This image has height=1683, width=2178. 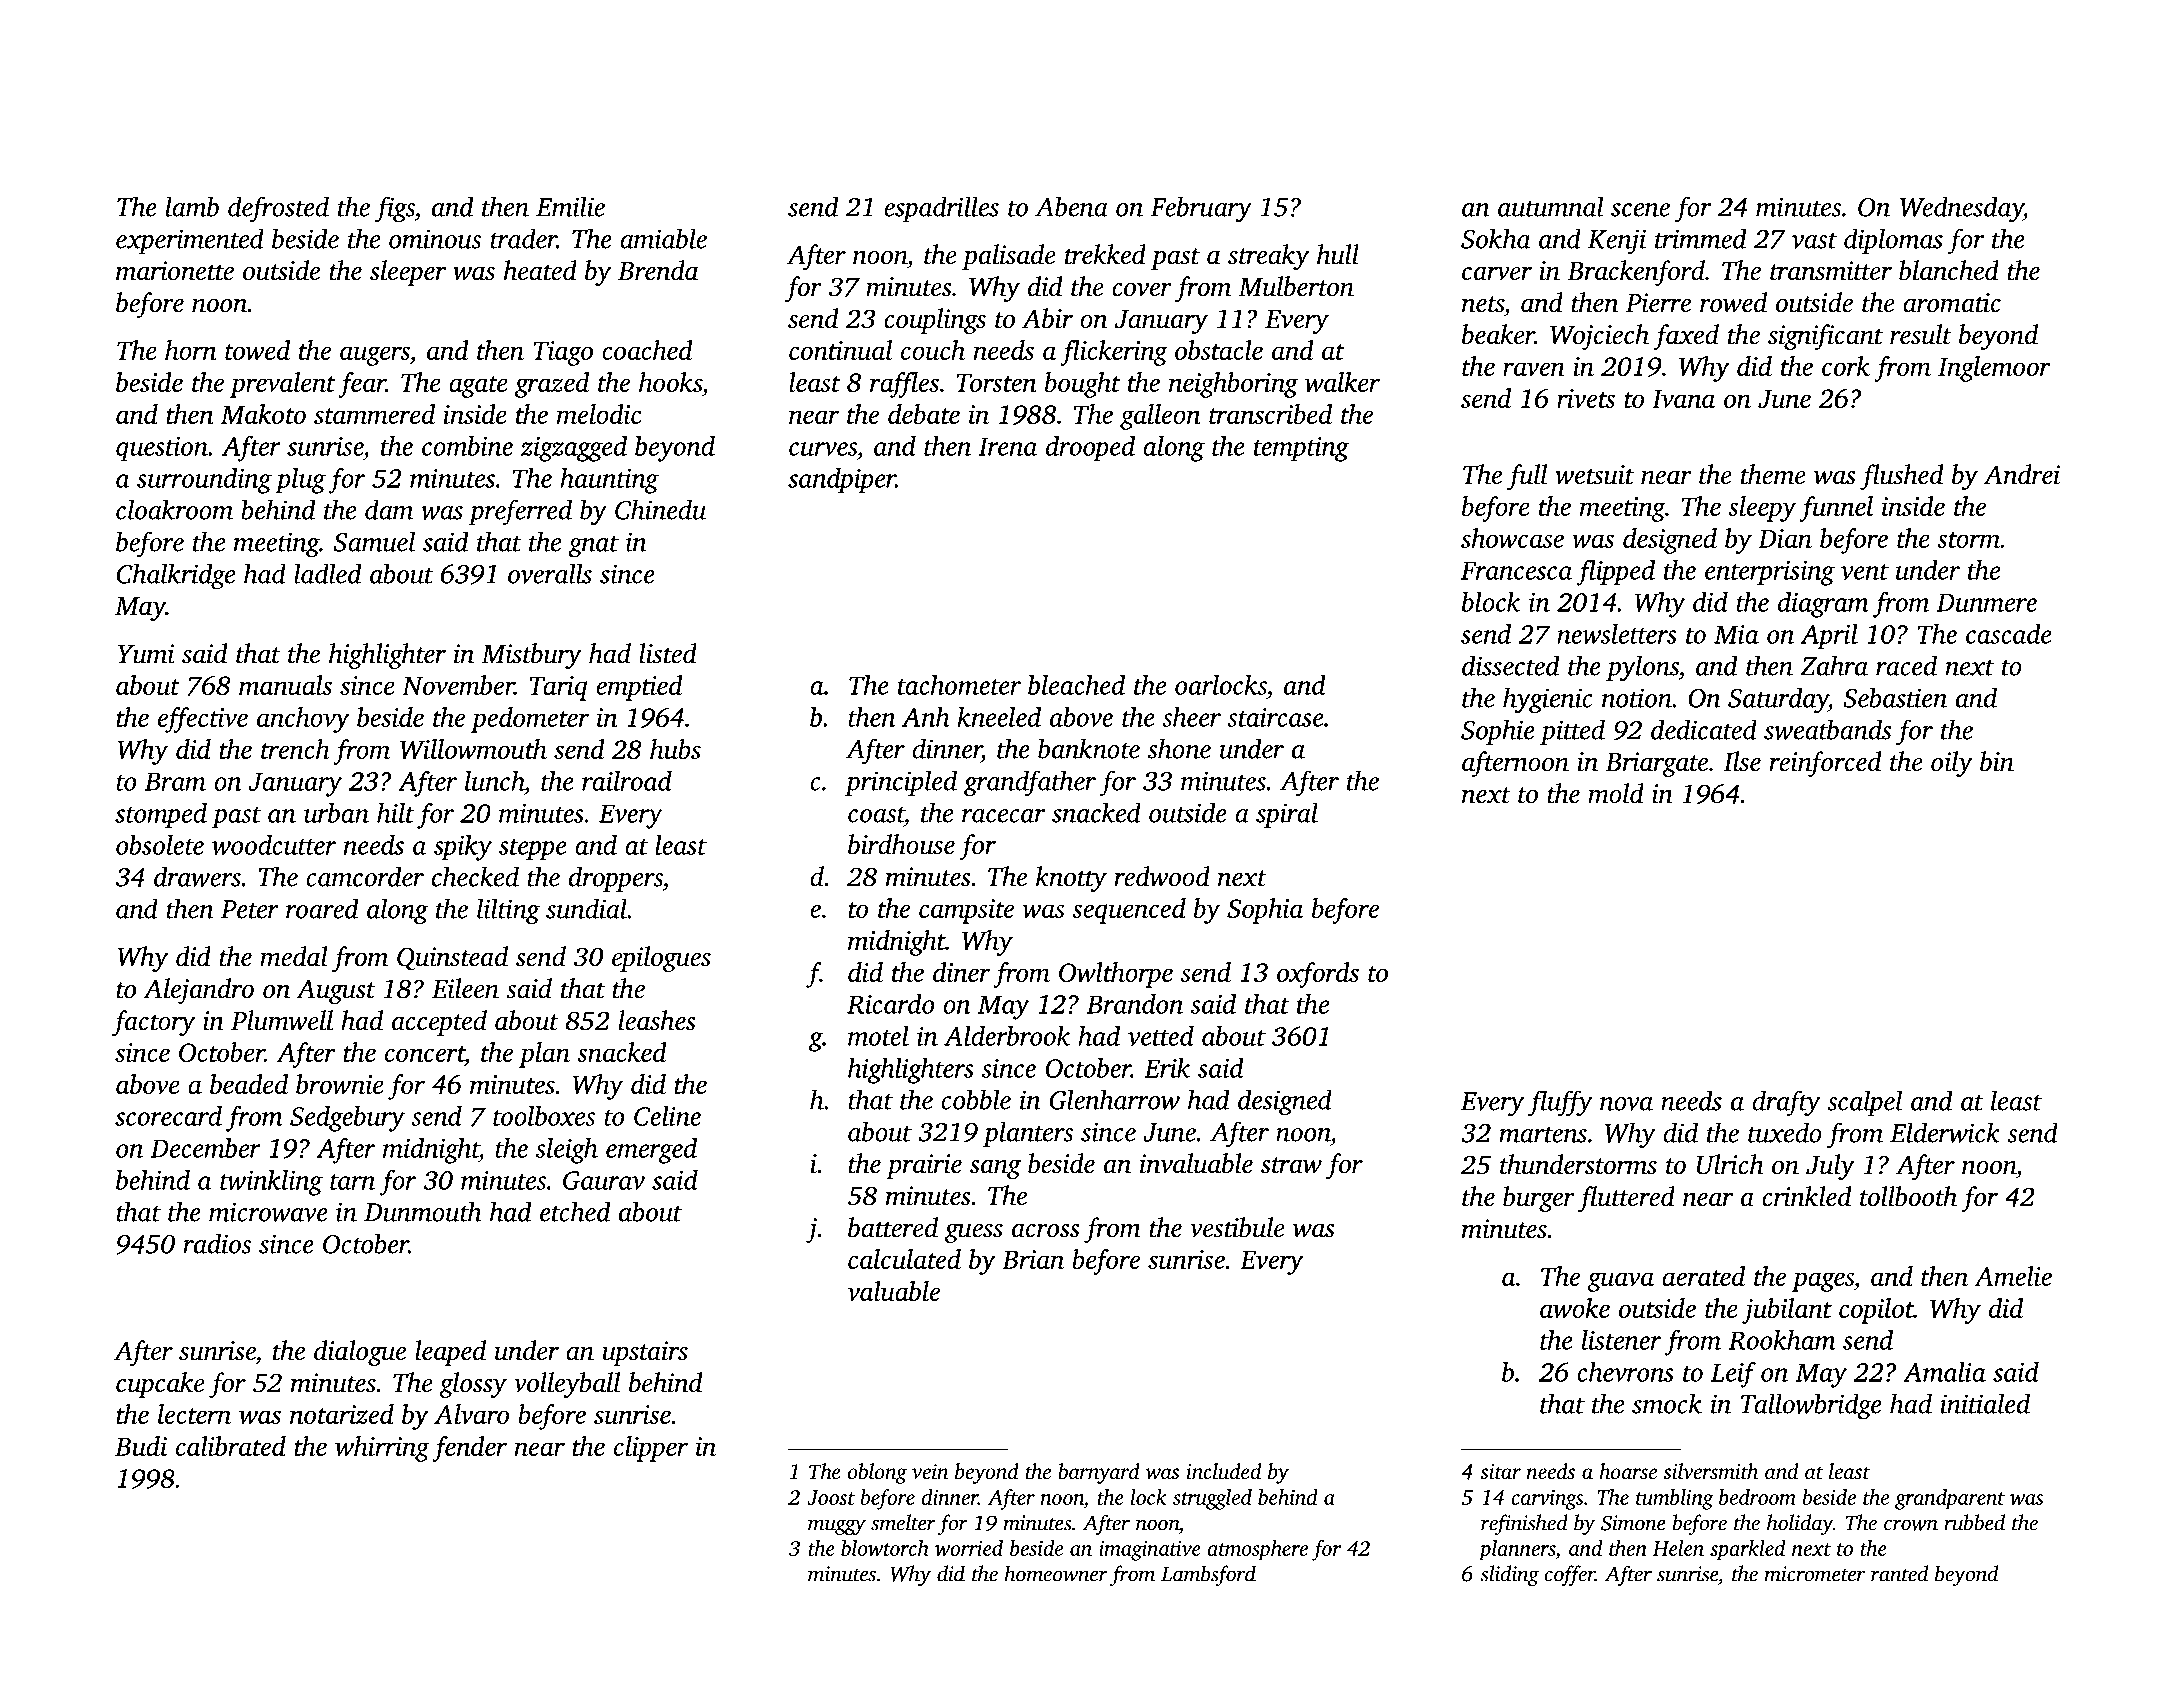 What do you see at coordinates (1823, 605) in the image?
I see `diagram` at bounding box center [1823, 605].
